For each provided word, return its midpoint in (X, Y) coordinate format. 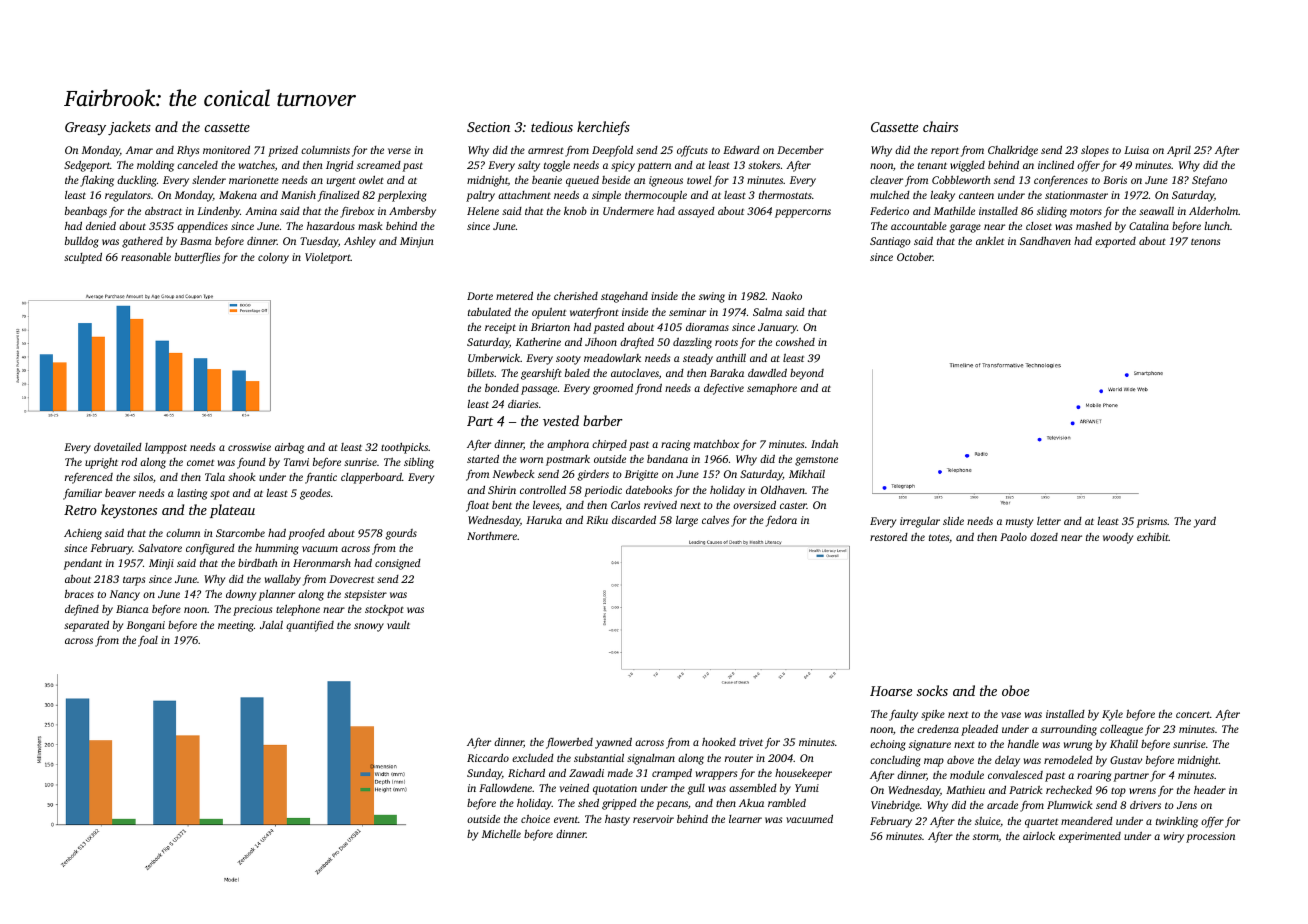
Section (488, 127)
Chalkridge (1013, 151)
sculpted (83, 258)
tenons (1205, 242)
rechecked (1069, 789)
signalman (651, 759)
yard (1205, 522)
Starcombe (240, 533)
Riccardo (488, 758)
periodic (603, 491)
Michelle (501, 834)
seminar (687, 312)
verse (399, 151)
